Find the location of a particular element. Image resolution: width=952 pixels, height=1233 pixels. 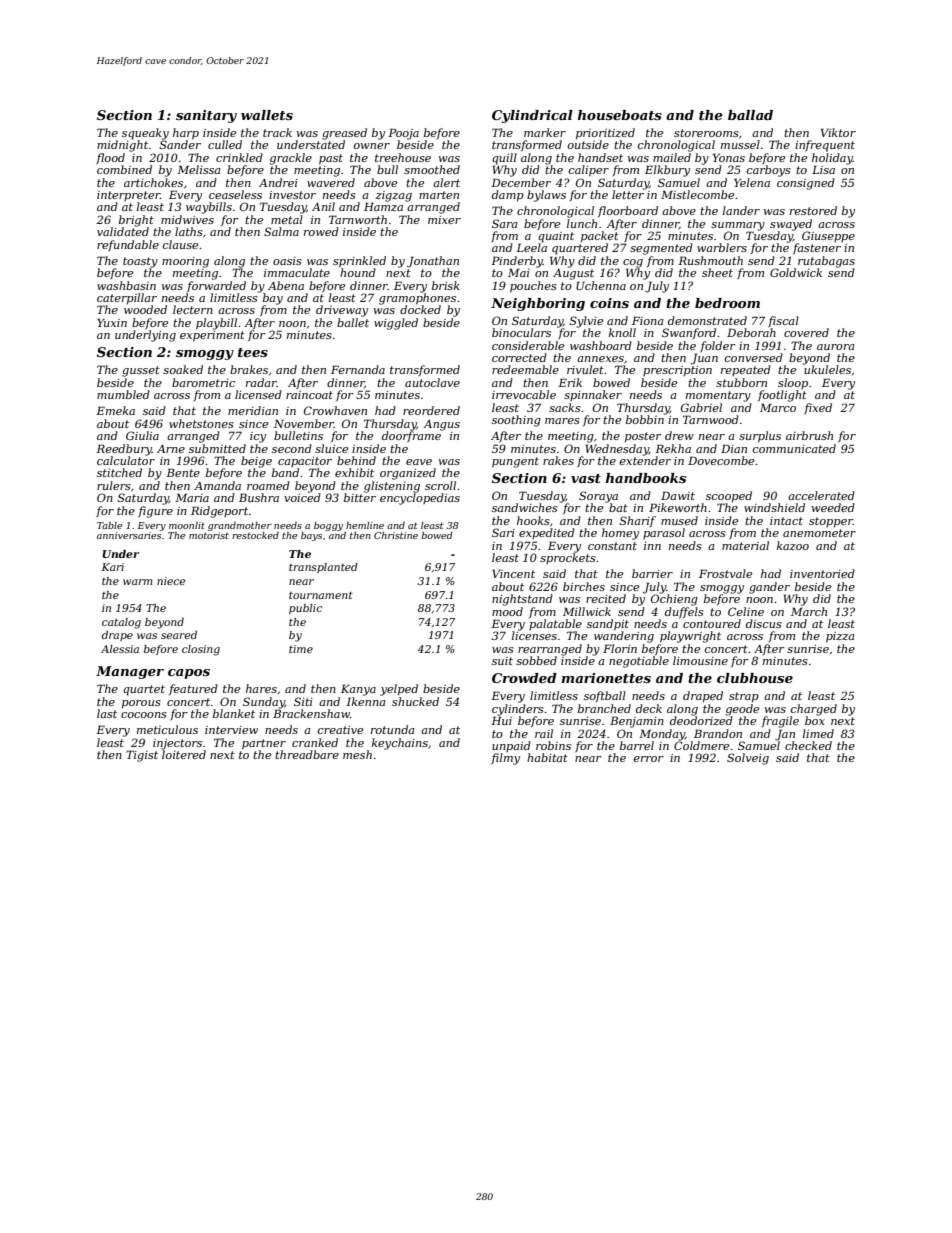

Yelena is located at coordinates (752, 182).
